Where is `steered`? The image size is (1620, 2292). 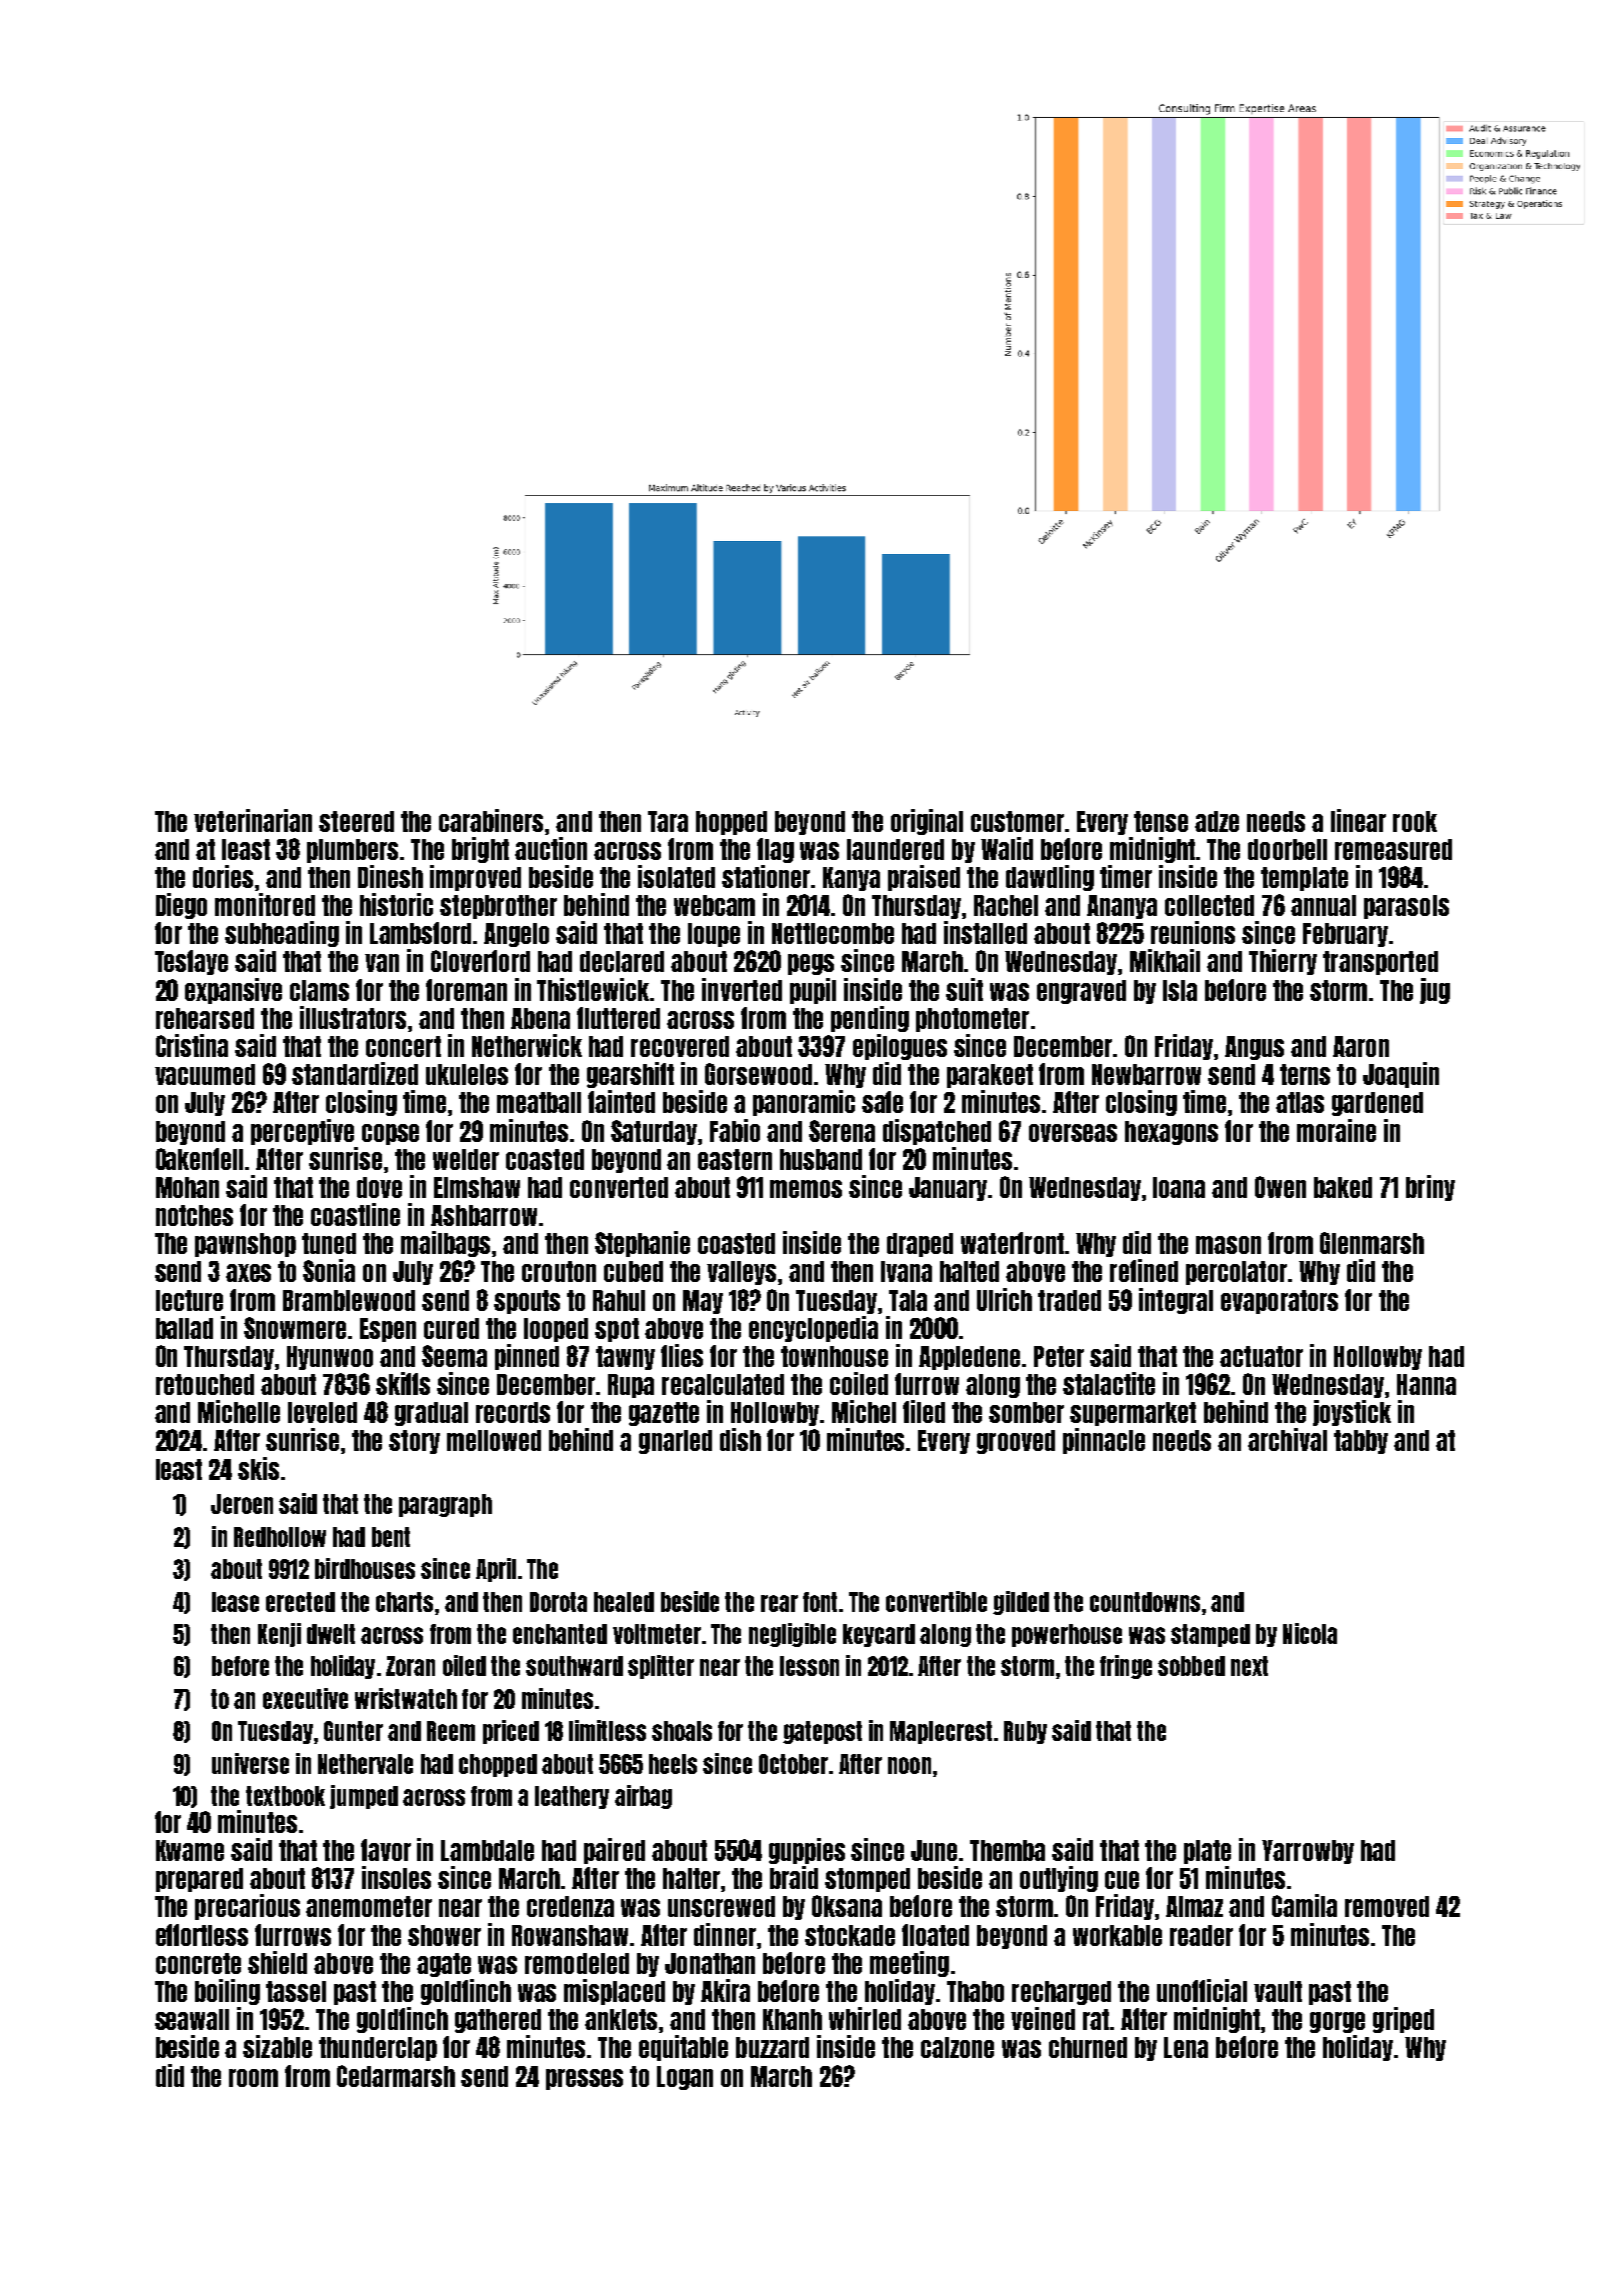 steered is located at coordinates (356, 821).
